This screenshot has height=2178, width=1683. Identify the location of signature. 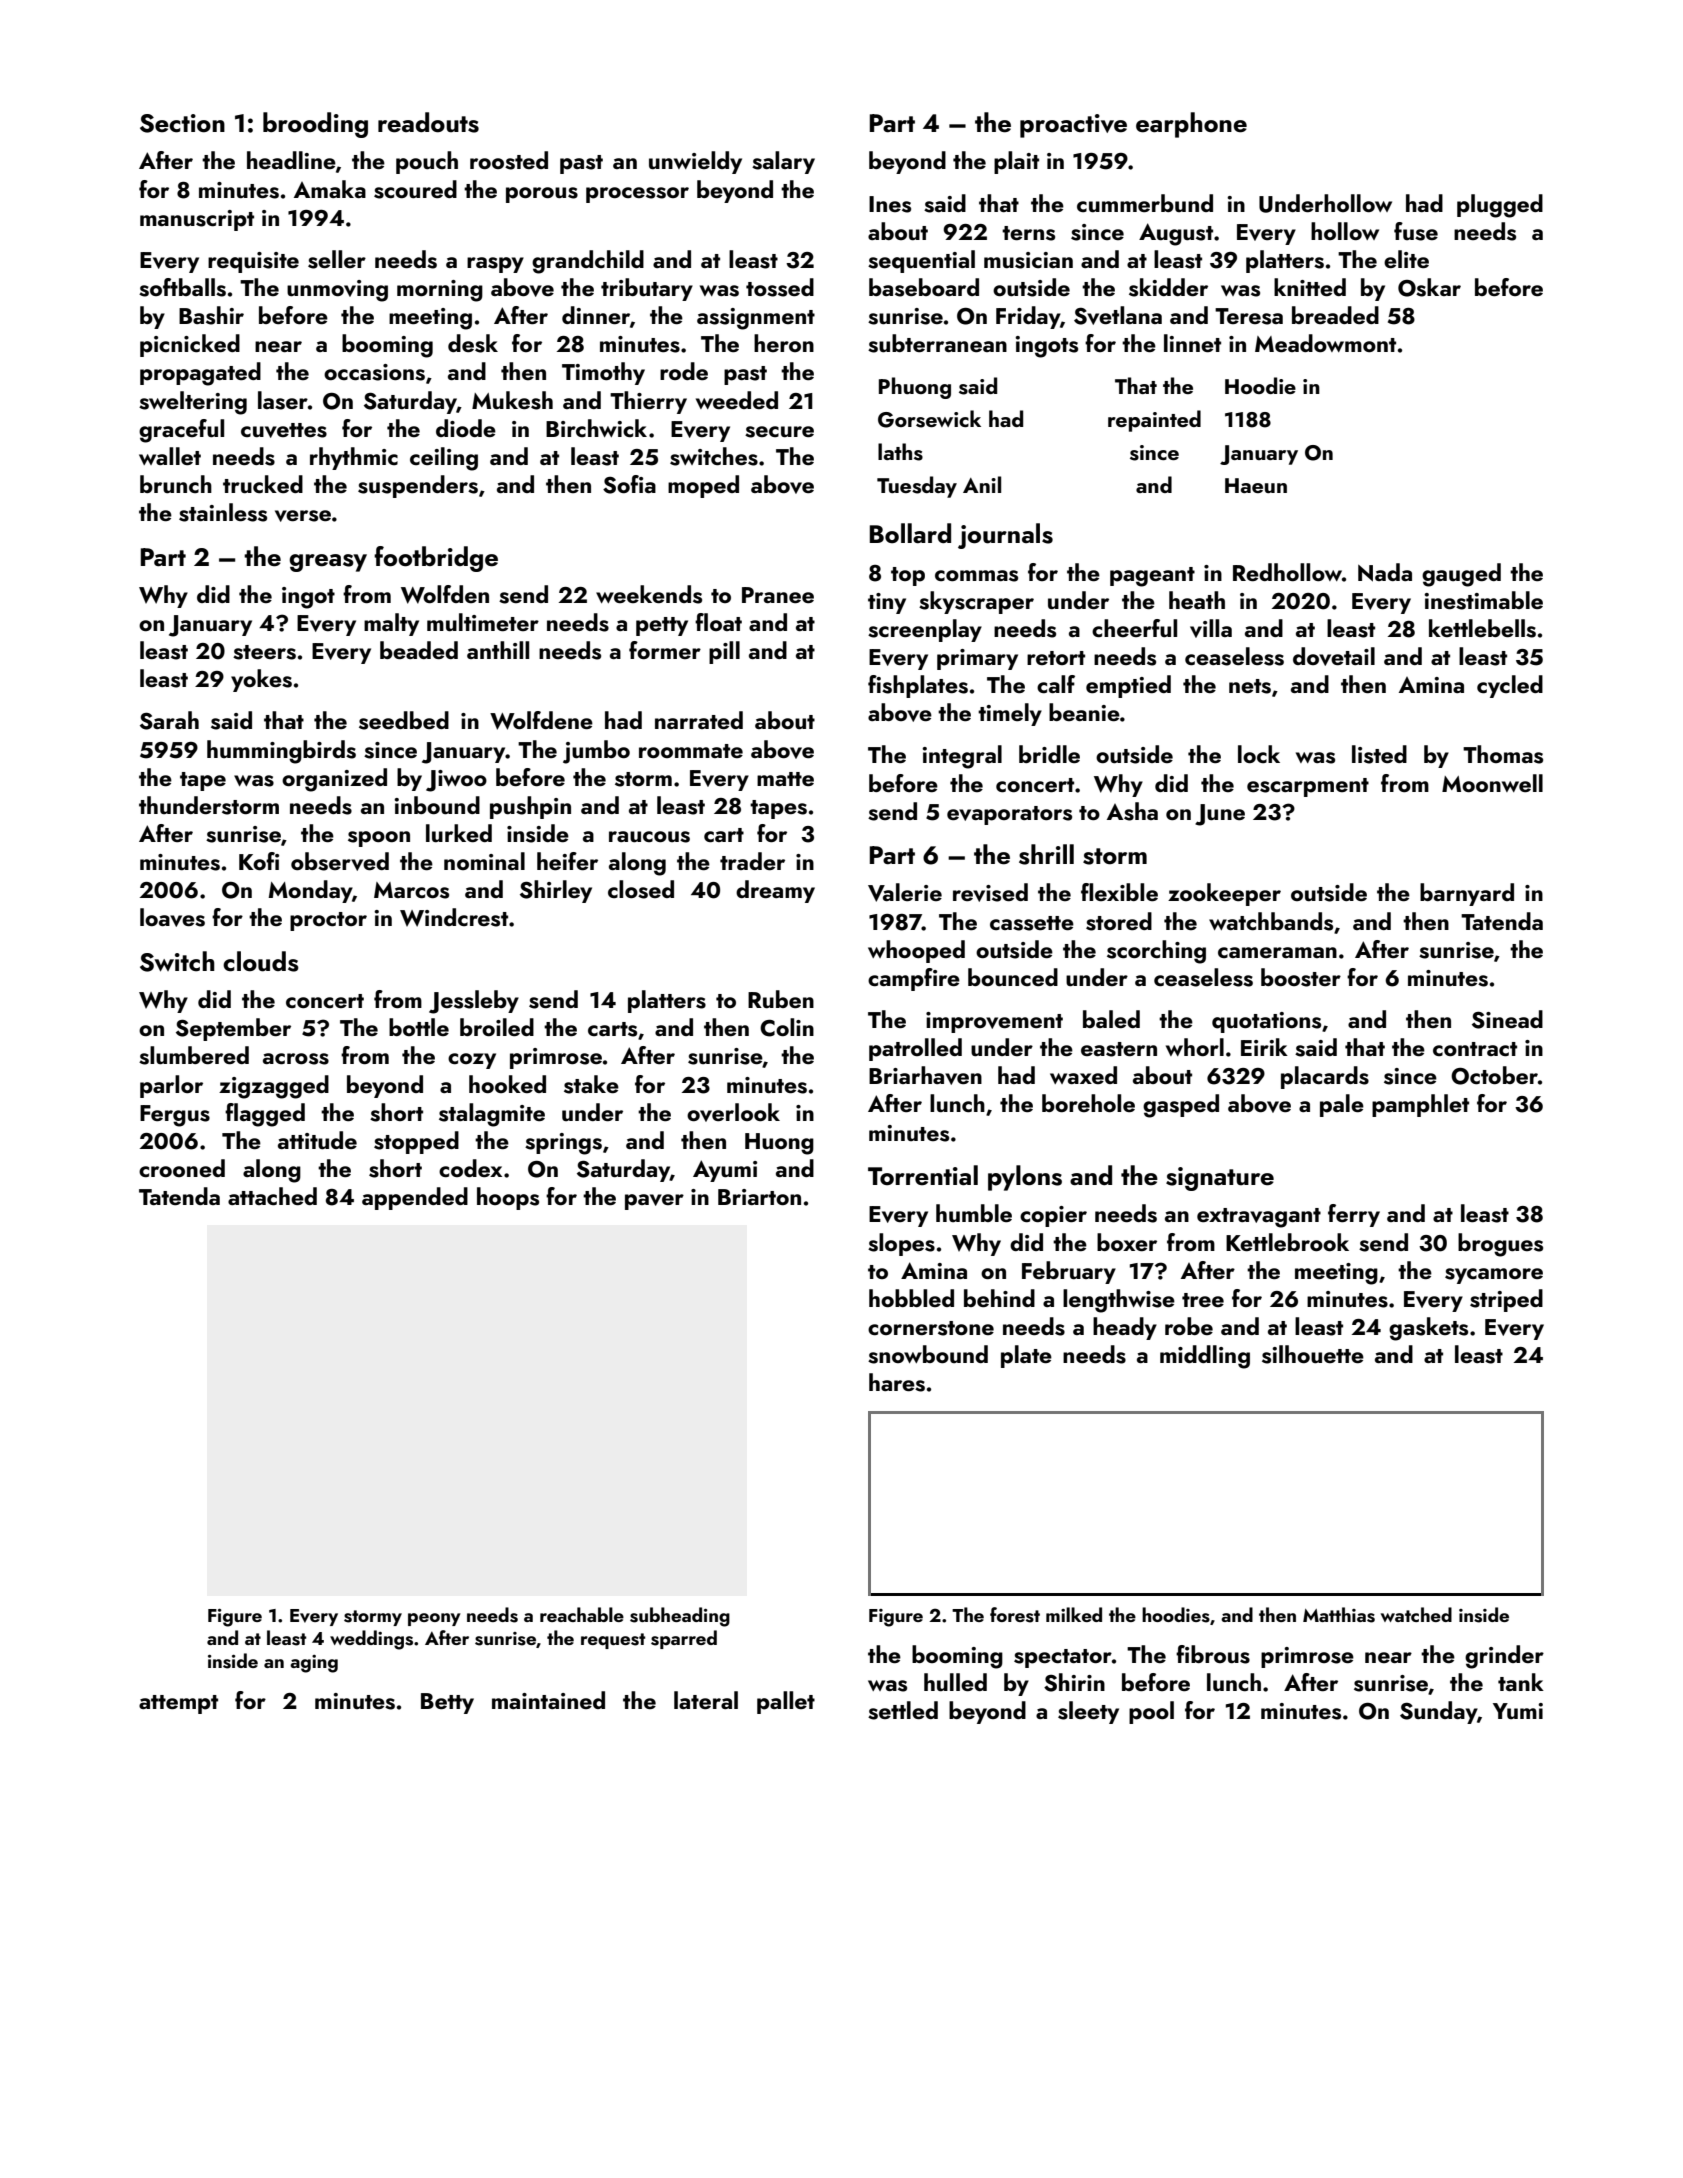
(1220, 1179).
